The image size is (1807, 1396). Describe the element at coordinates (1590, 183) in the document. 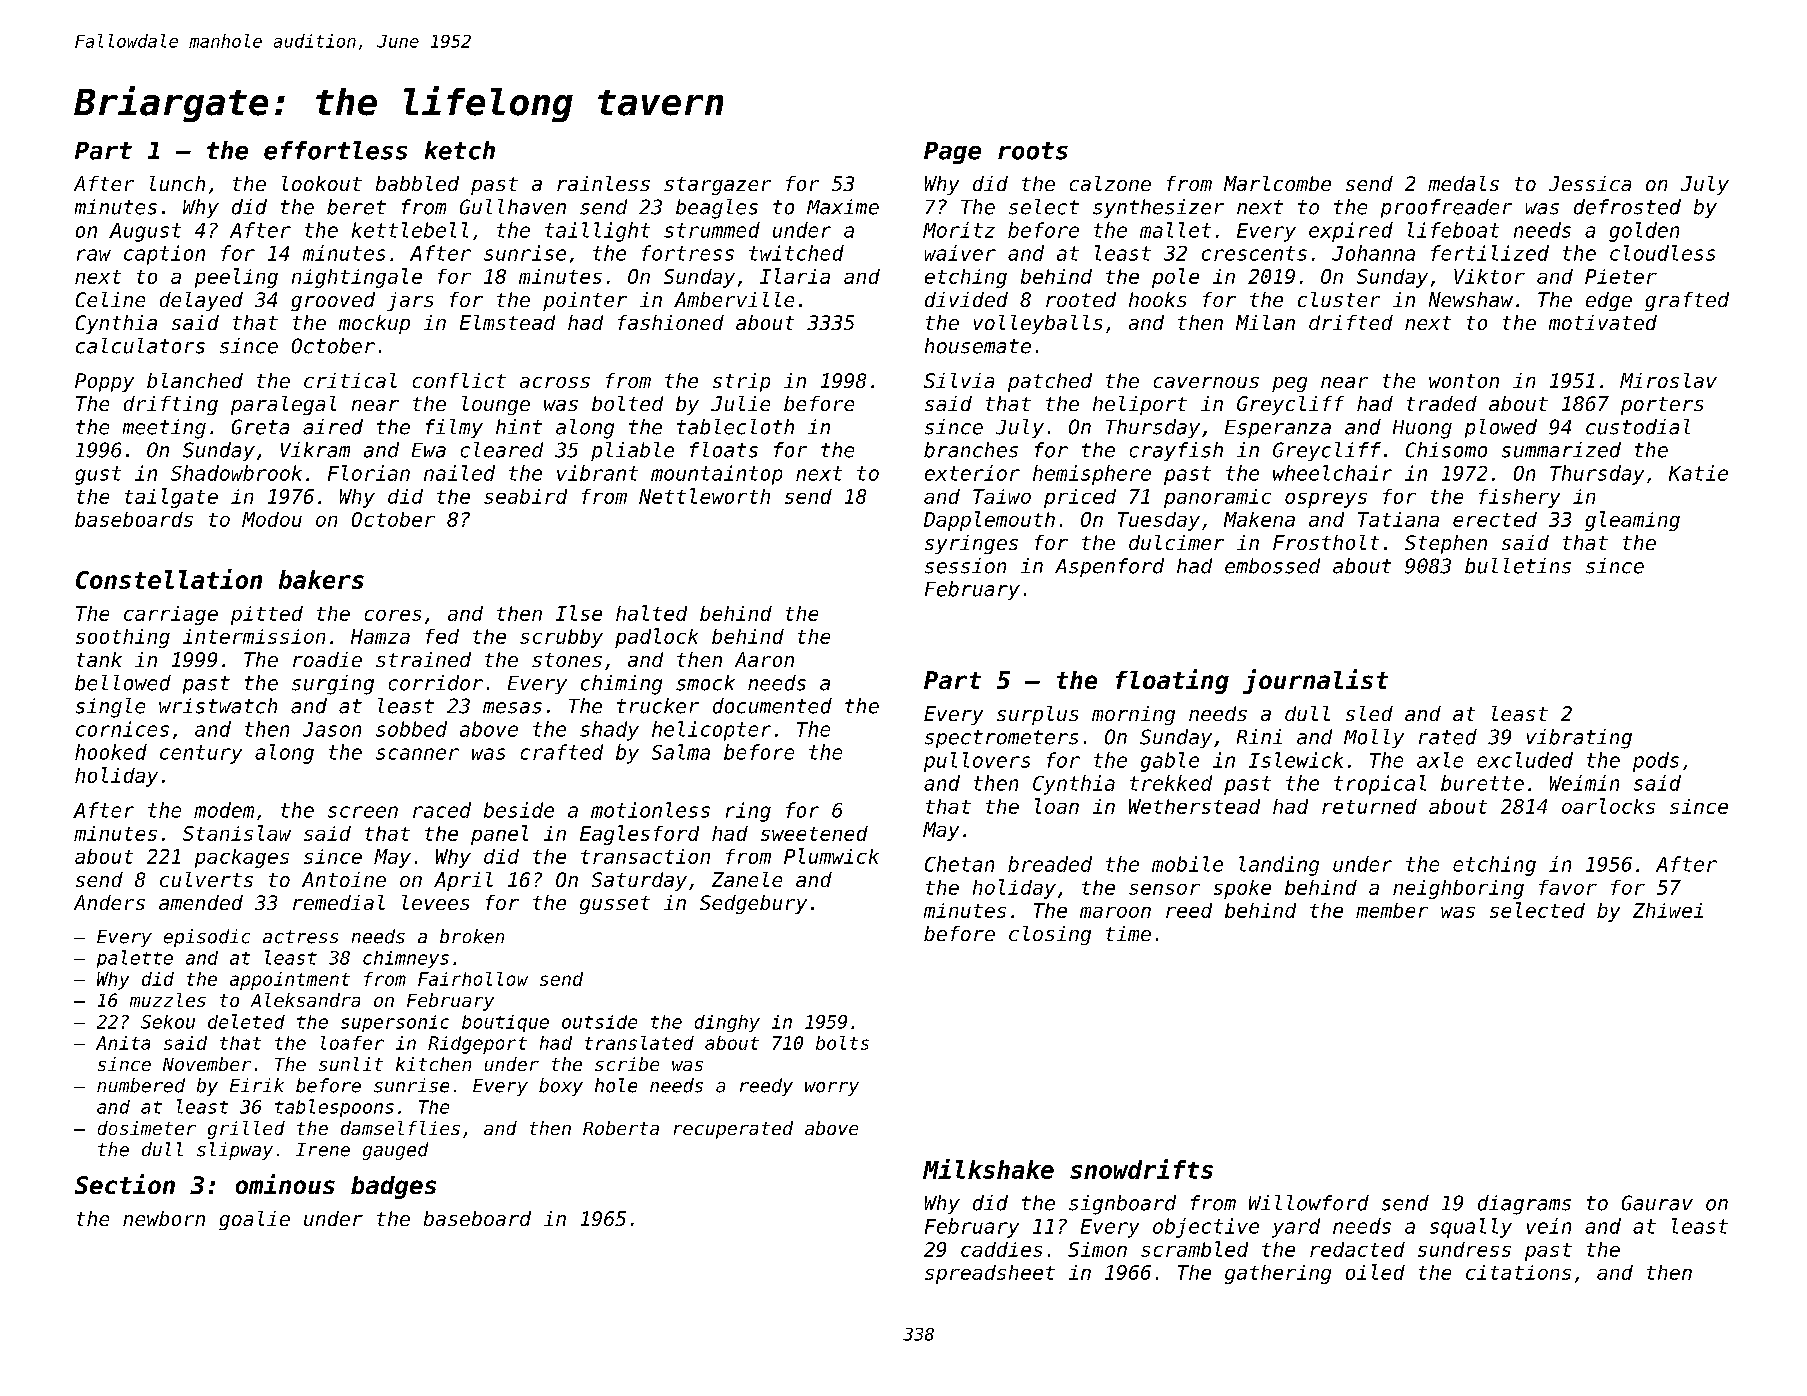

I see `Jessica` at that location.
